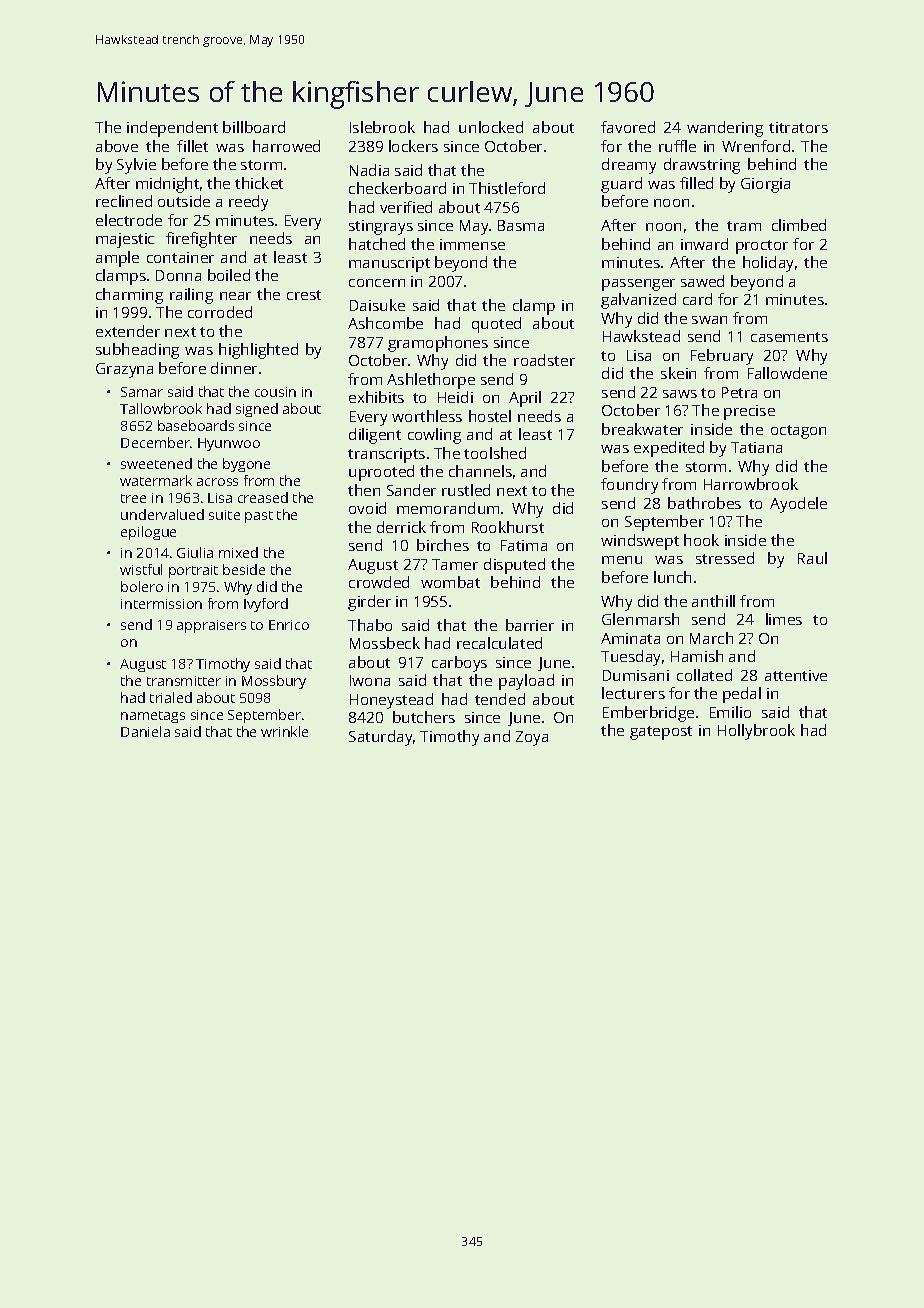 The width and height of the page is (924, 1308). Describe the element at coordinates (289, 625) in the page. I see `Enrico` at that location.
